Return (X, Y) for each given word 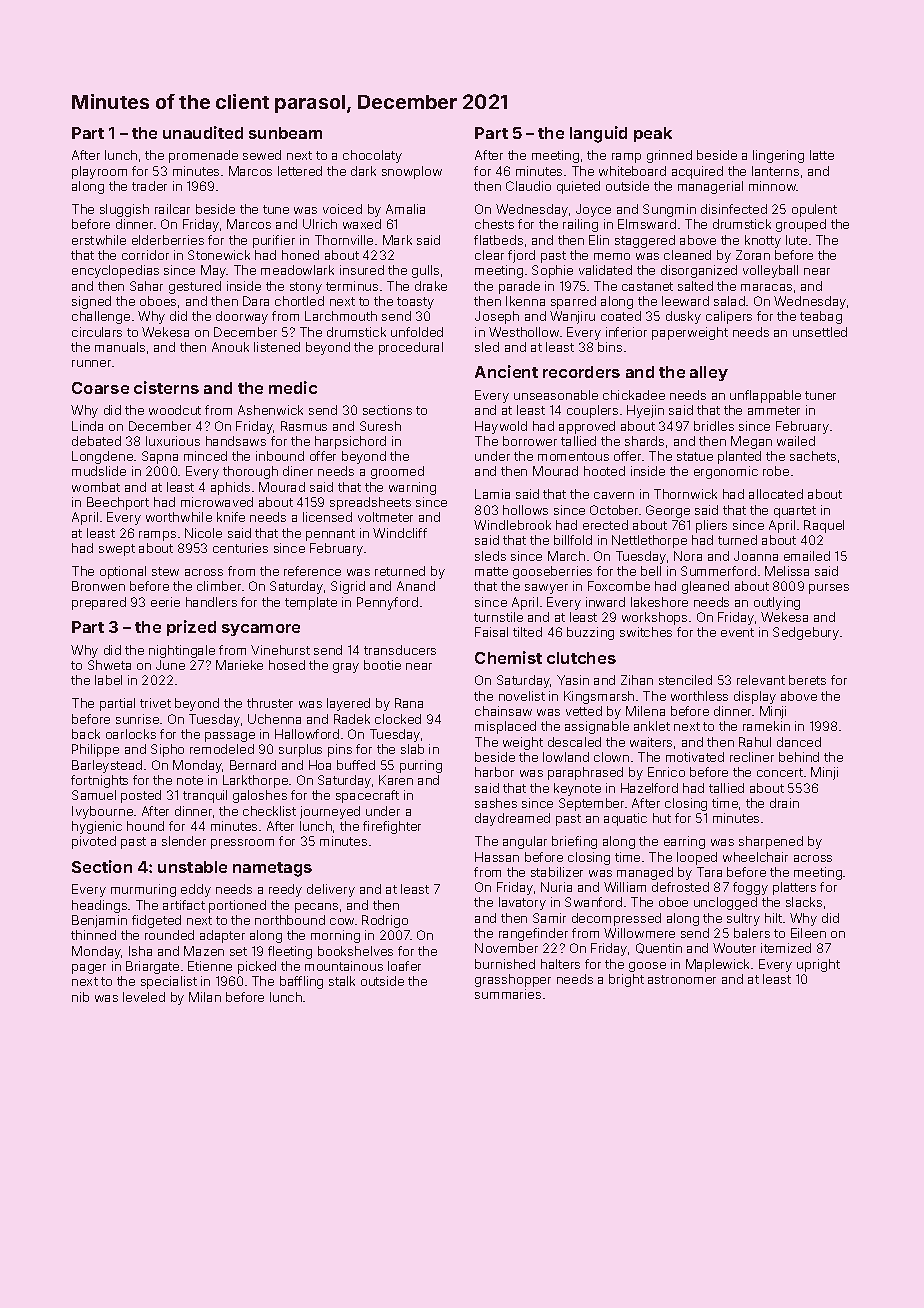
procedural (411, 348)
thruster (270, 703)
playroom (99, 172)
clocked (398, 719)
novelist (522, 696)
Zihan (637, 680)
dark (363, 171)
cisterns (166, 387)
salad (729, 301)
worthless (699, 696)
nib (80, 997)
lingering (778, 156)
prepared (99, 603)
